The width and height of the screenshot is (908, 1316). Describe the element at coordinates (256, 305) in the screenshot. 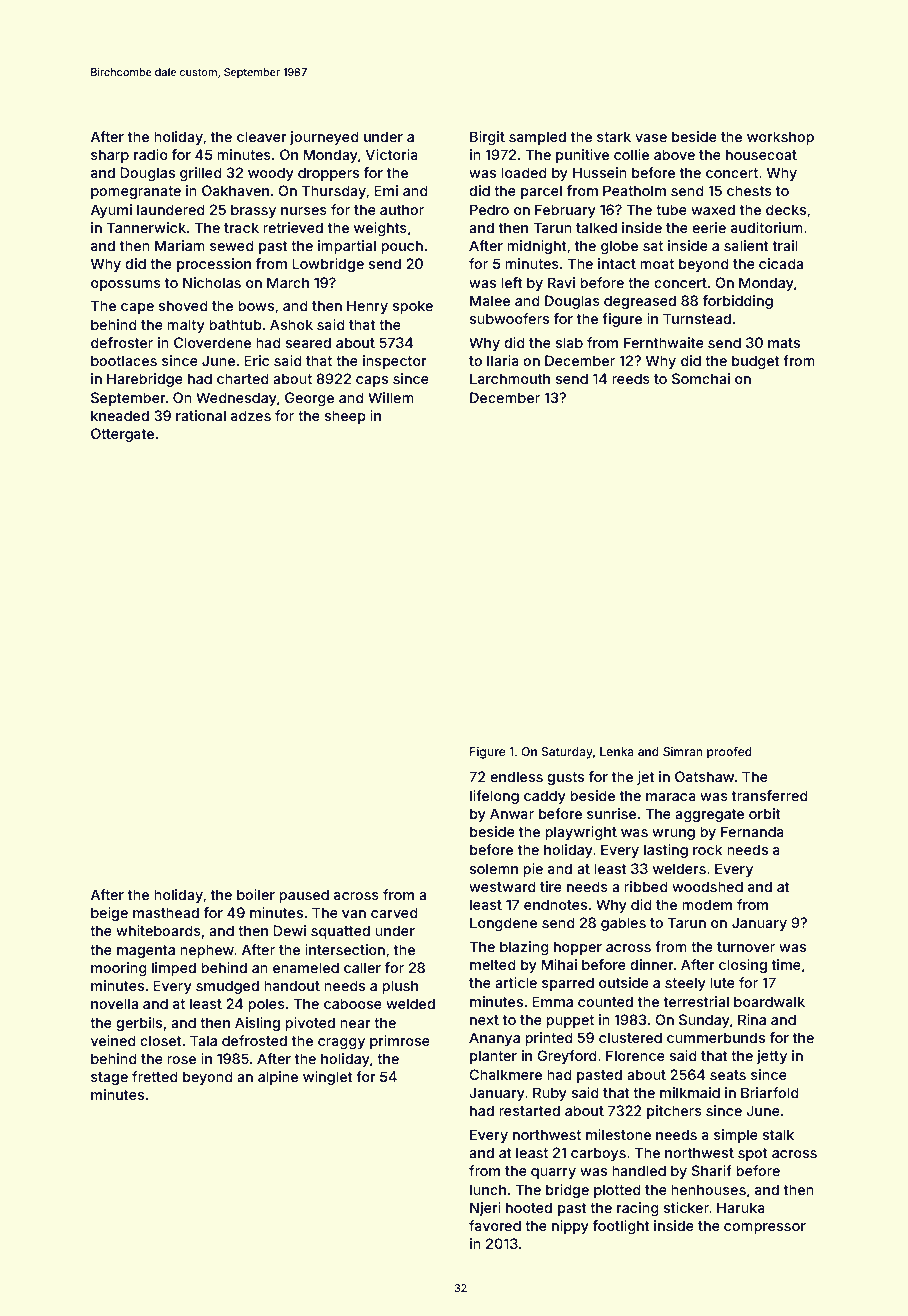

I see `bows` at that location.
